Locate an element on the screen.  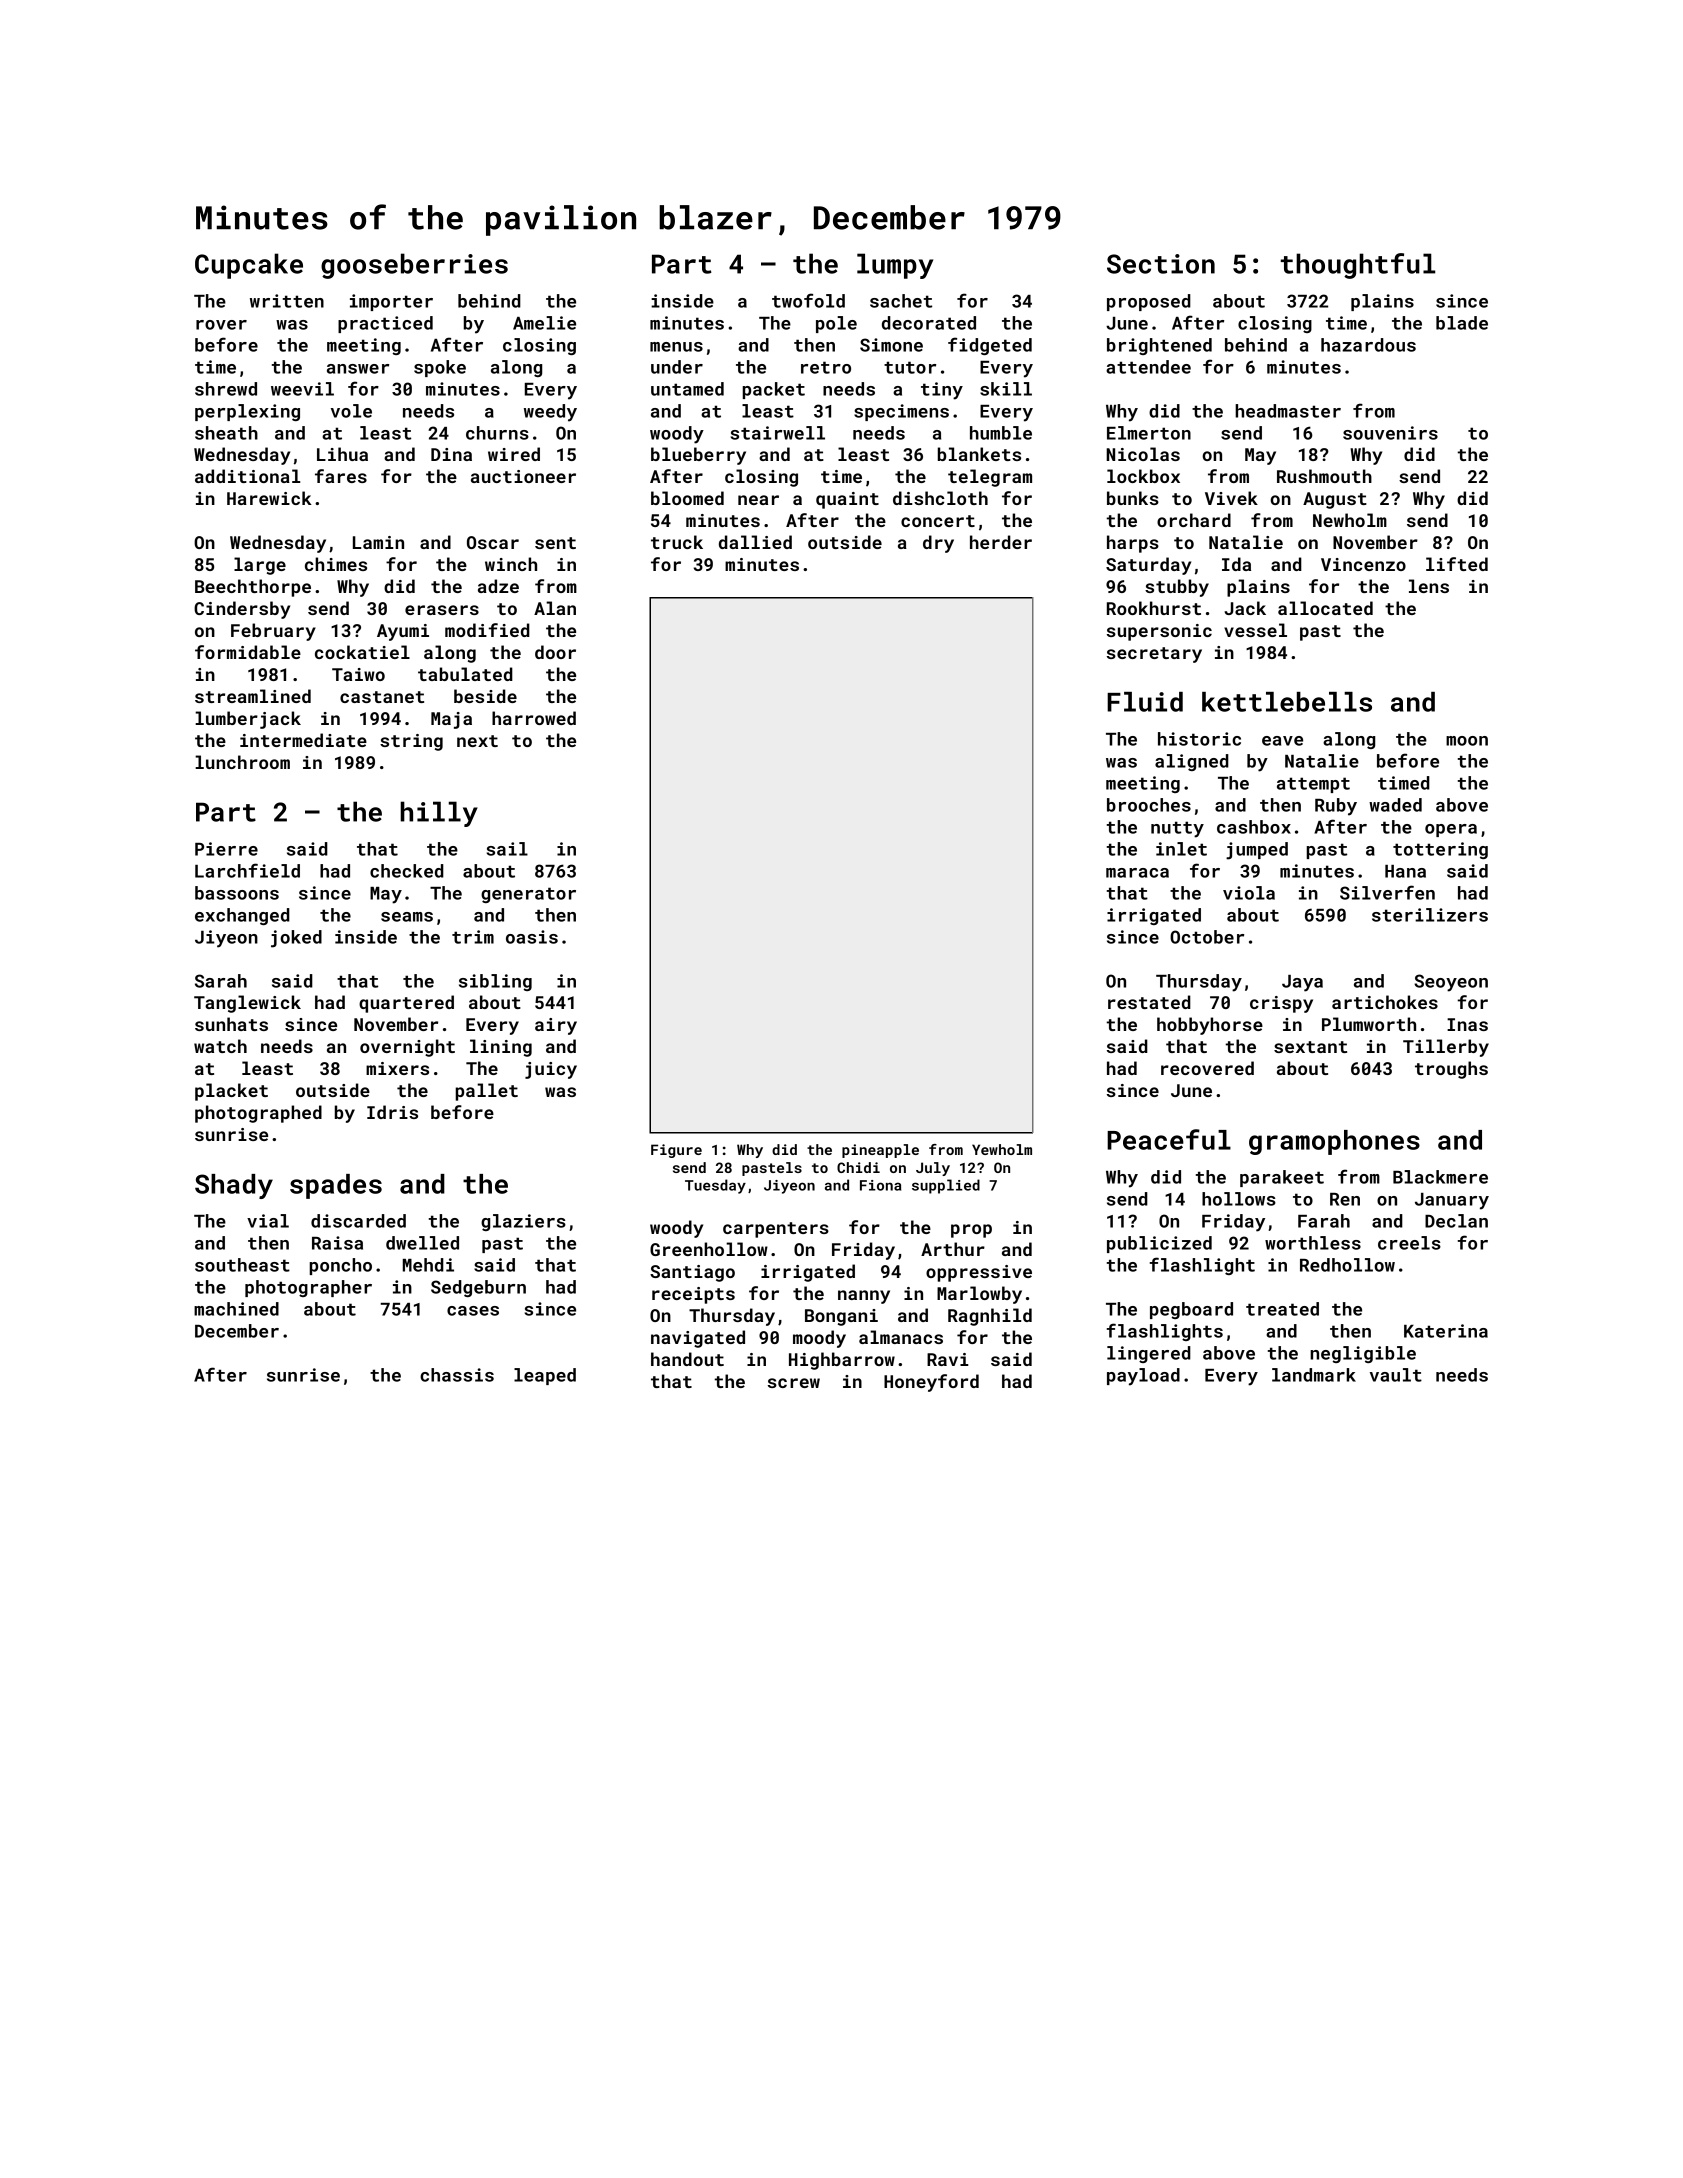
Honeyford is located at coordinates (931, 1383).
